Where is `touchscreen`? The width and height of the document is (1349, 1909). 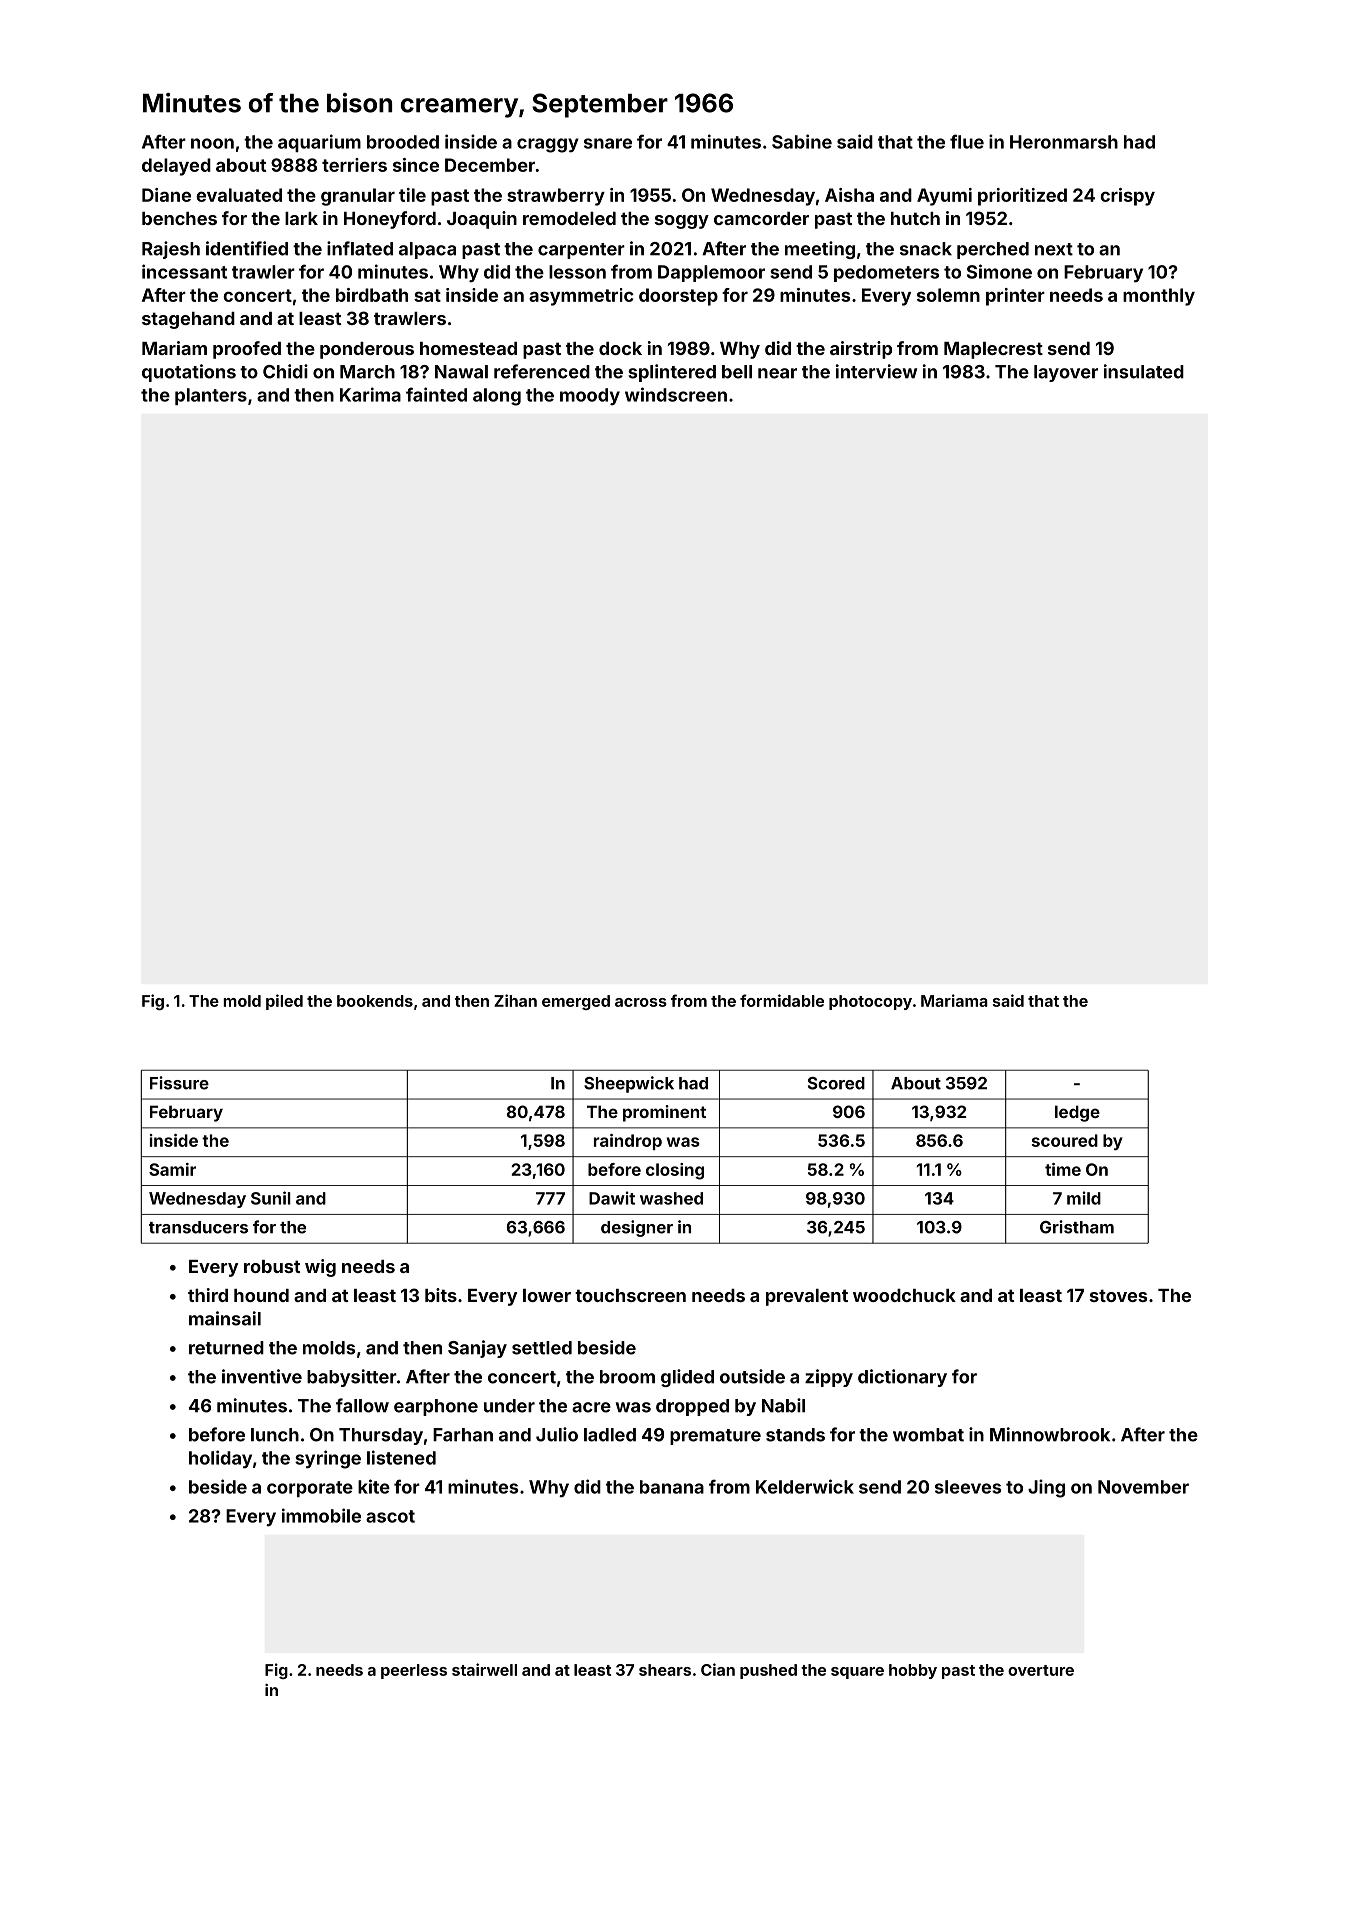
touchscreen is located at coordinates (630, 1295).
